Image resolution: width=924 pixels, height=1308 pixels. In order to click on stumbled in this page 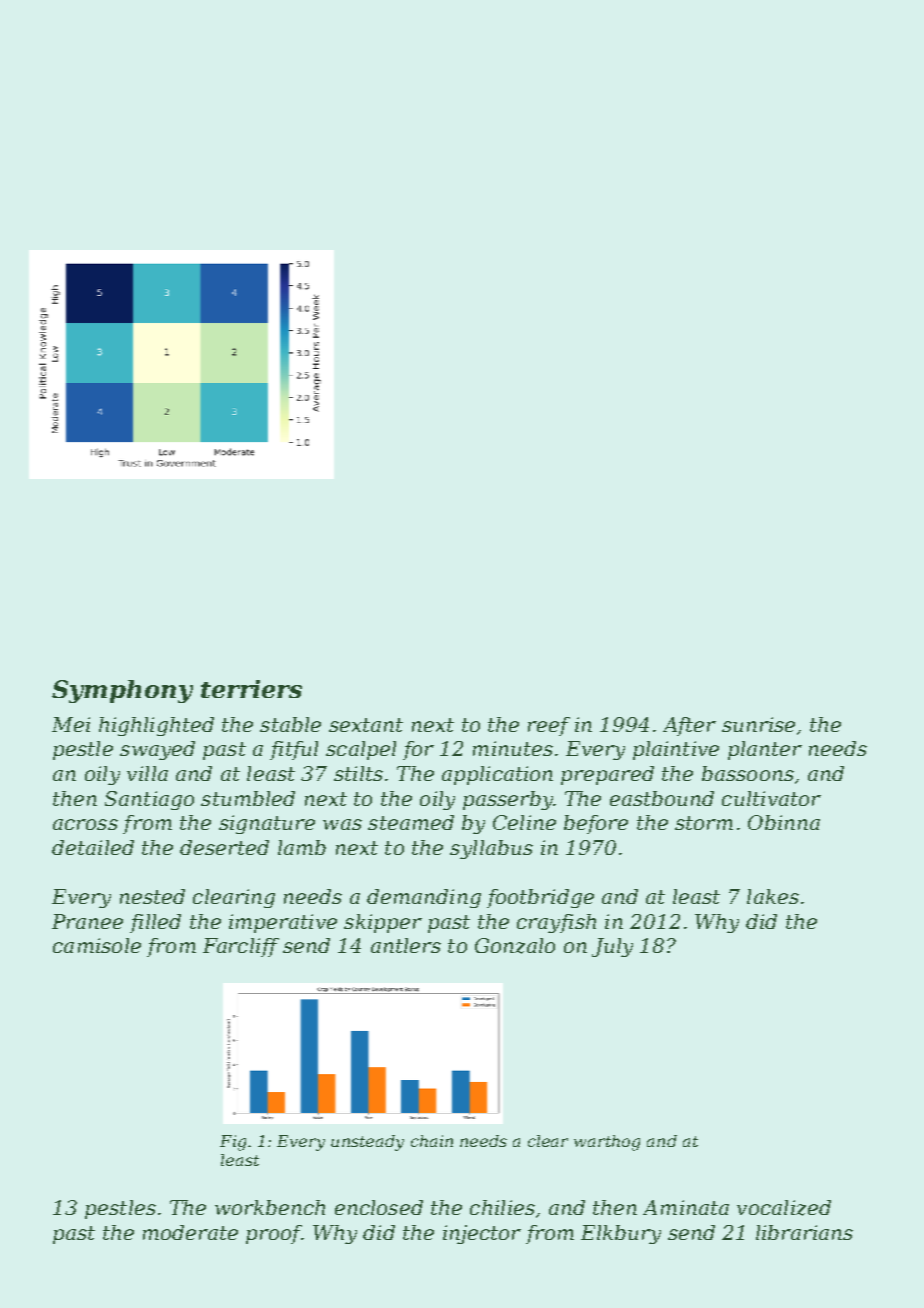, I will do `click(248, 798)`.
